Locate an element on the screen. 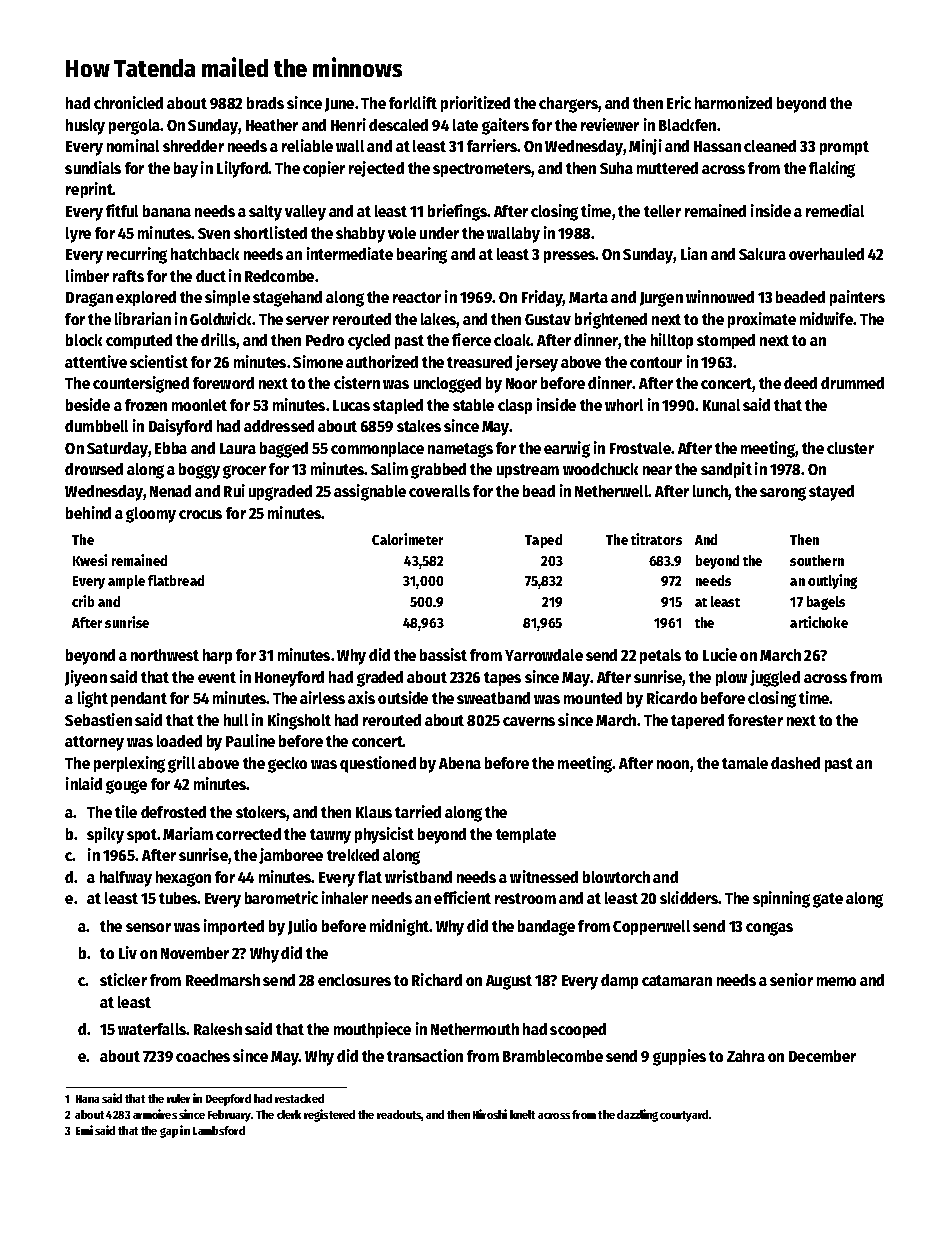 This screenshot has width=952, height=1233. sarong is located at coordinates (783, 494).
